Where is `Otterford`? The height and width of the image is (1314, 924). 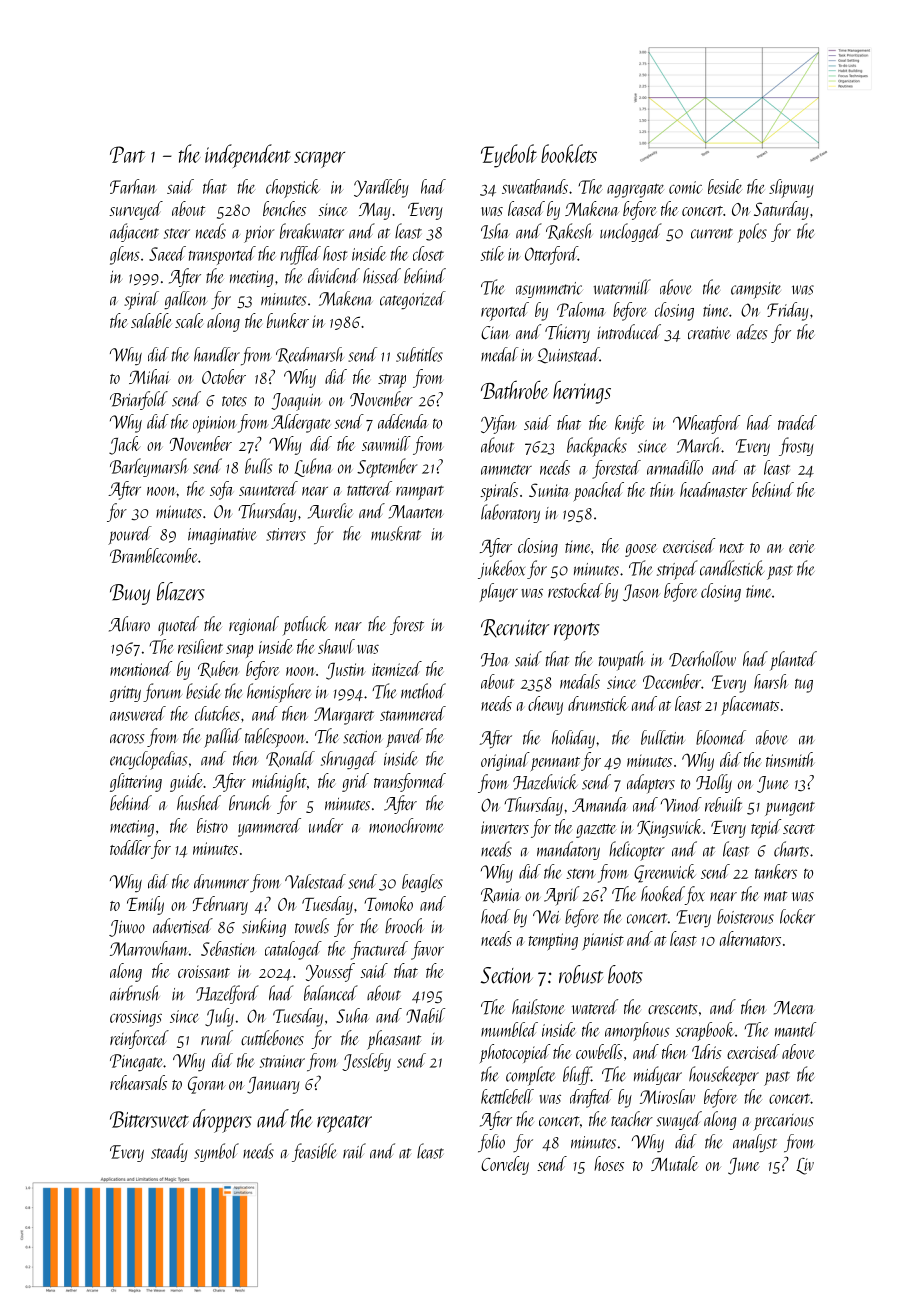 Otterford is located at coordinates (551, 255).
